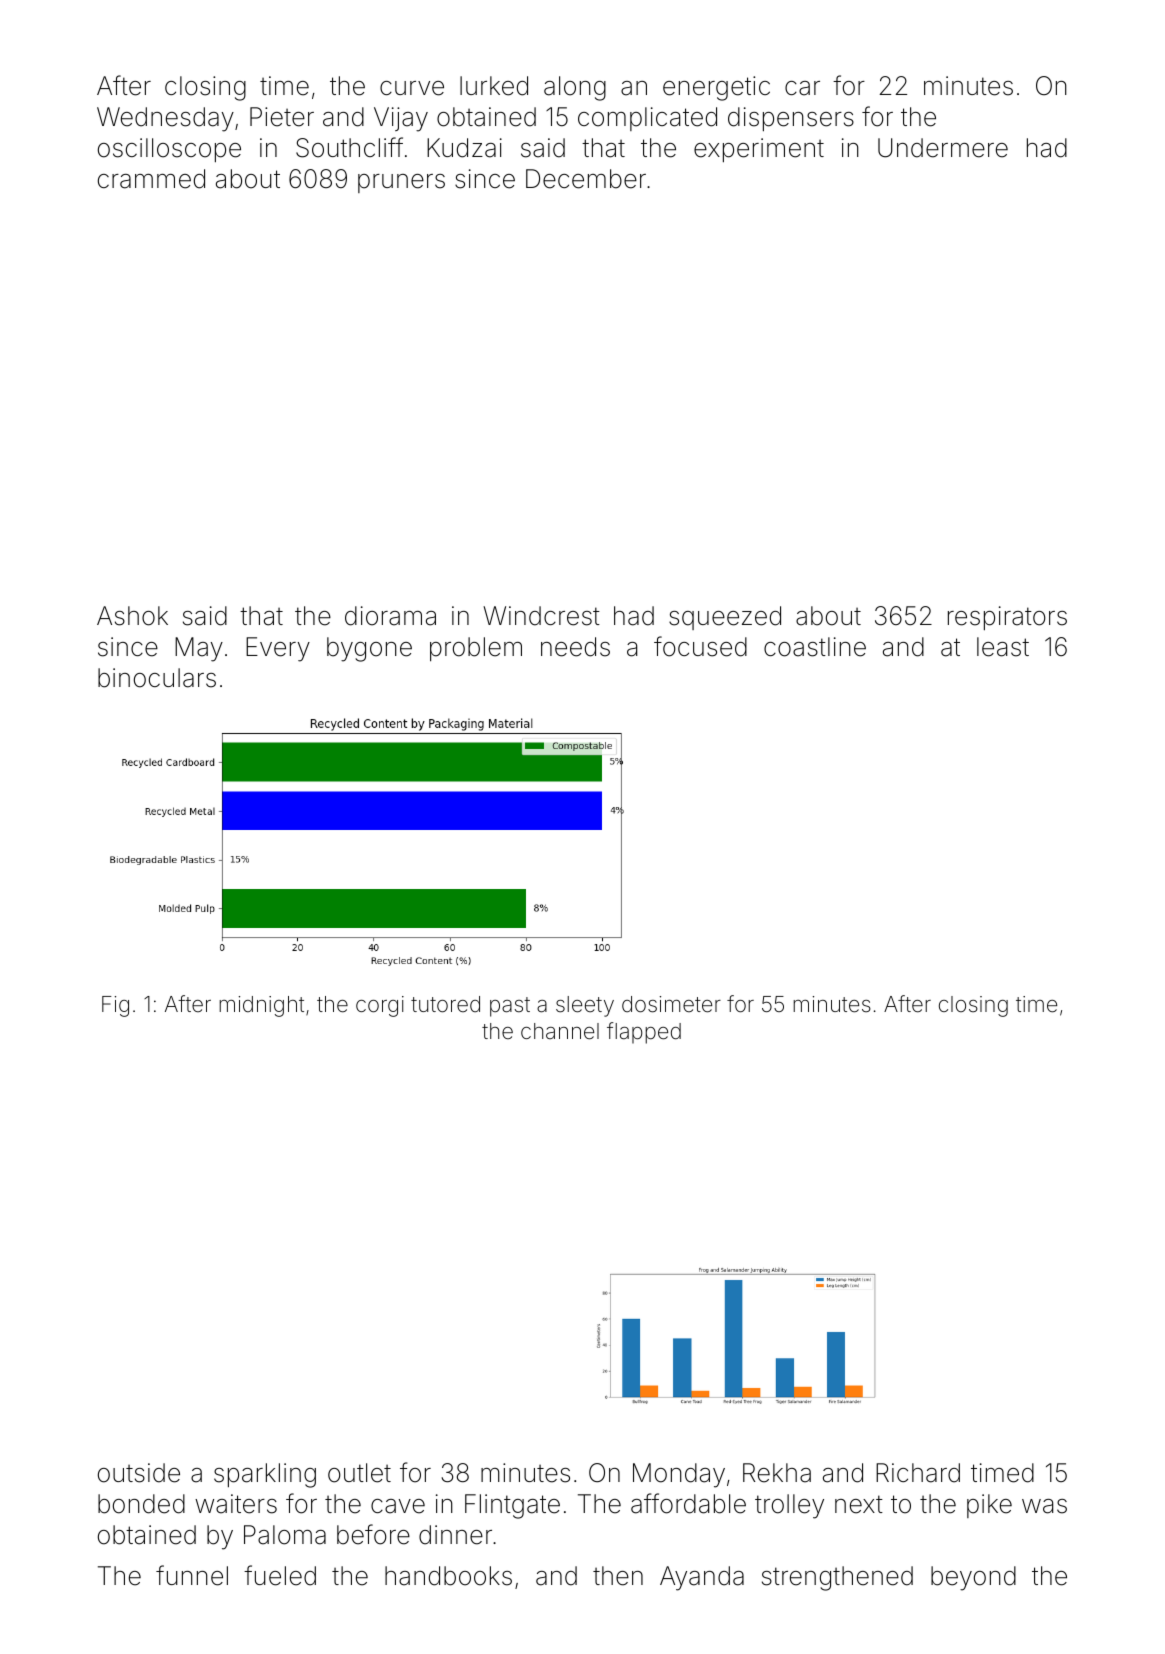 This page has width=1165, height=1654. I want to click on coastline, so click(815, 647).
